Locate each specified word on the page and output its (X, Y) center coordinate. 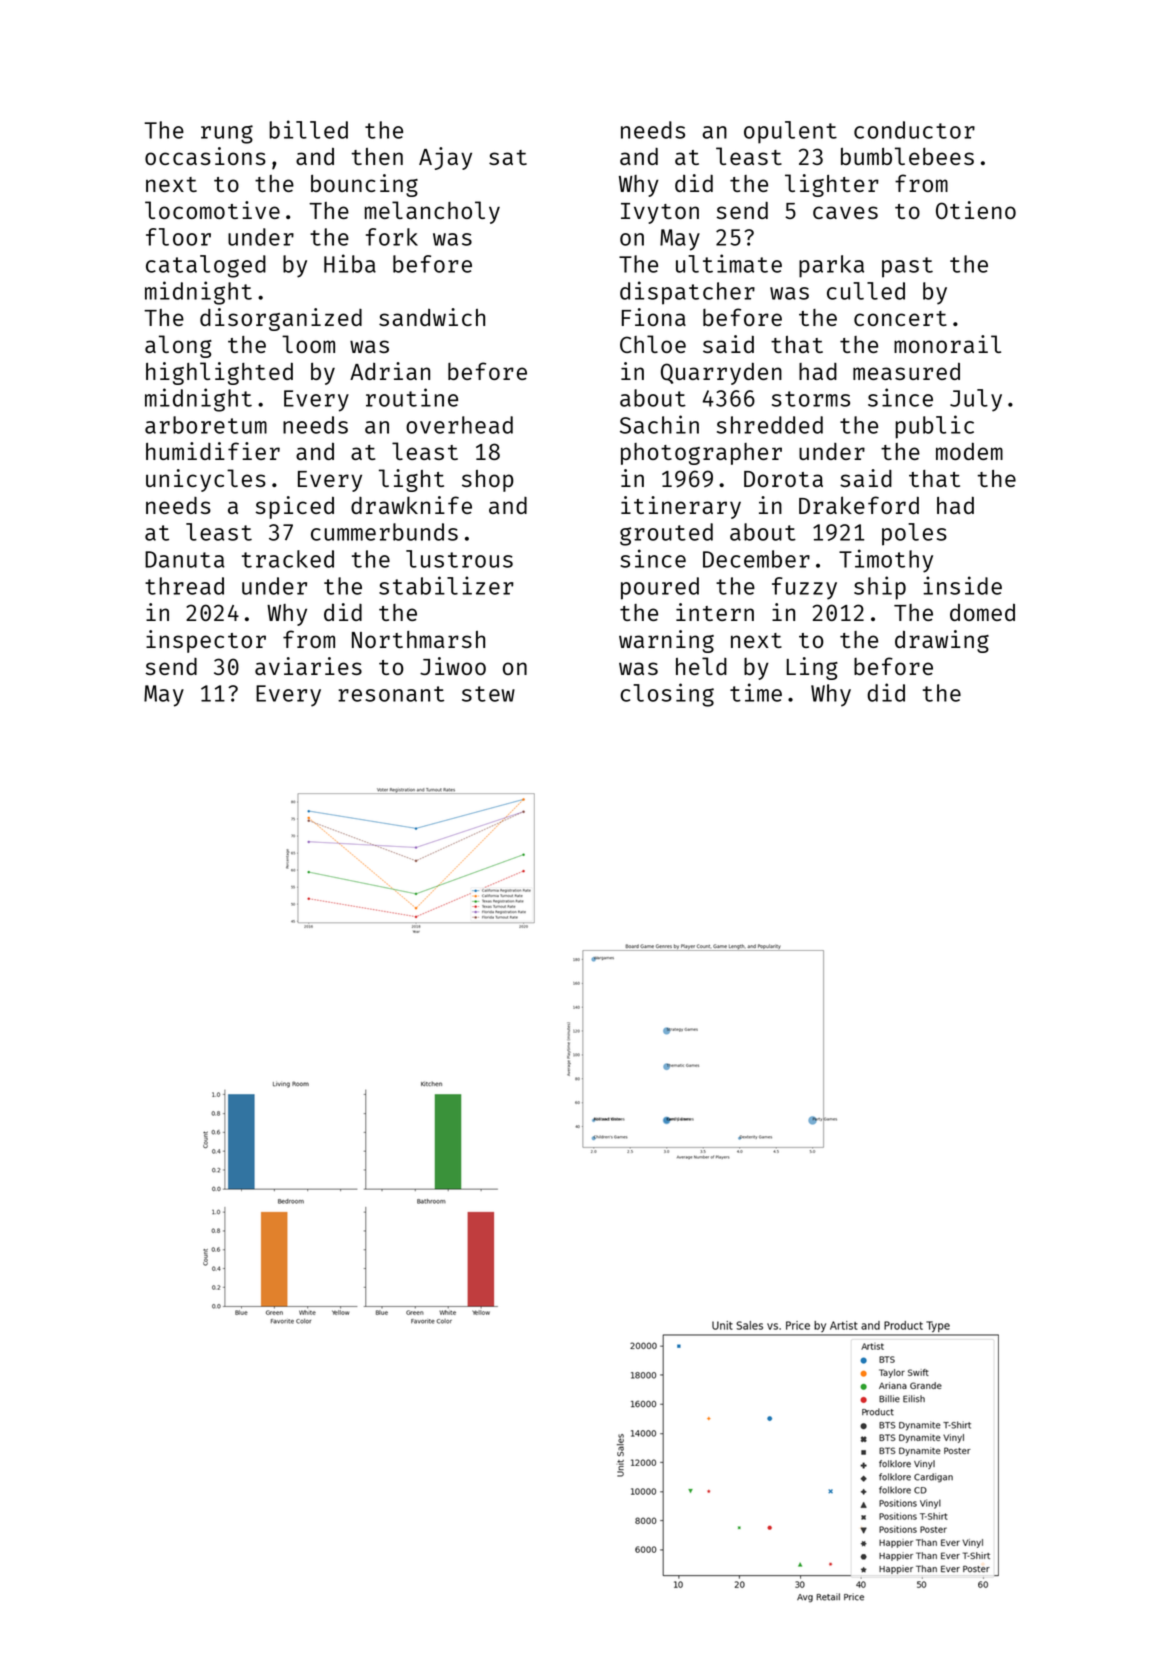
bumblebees (907, 156)
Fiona (654, 317)
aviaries (308, 666)
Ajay (445, 158)
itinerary (681, 507)
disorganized (281, 319)
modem (969, 451)
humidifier (213, 451)
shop (488, 481)
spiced (295, 507)
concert (900, 318)
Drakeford (859, 505)
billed (308, 129)
